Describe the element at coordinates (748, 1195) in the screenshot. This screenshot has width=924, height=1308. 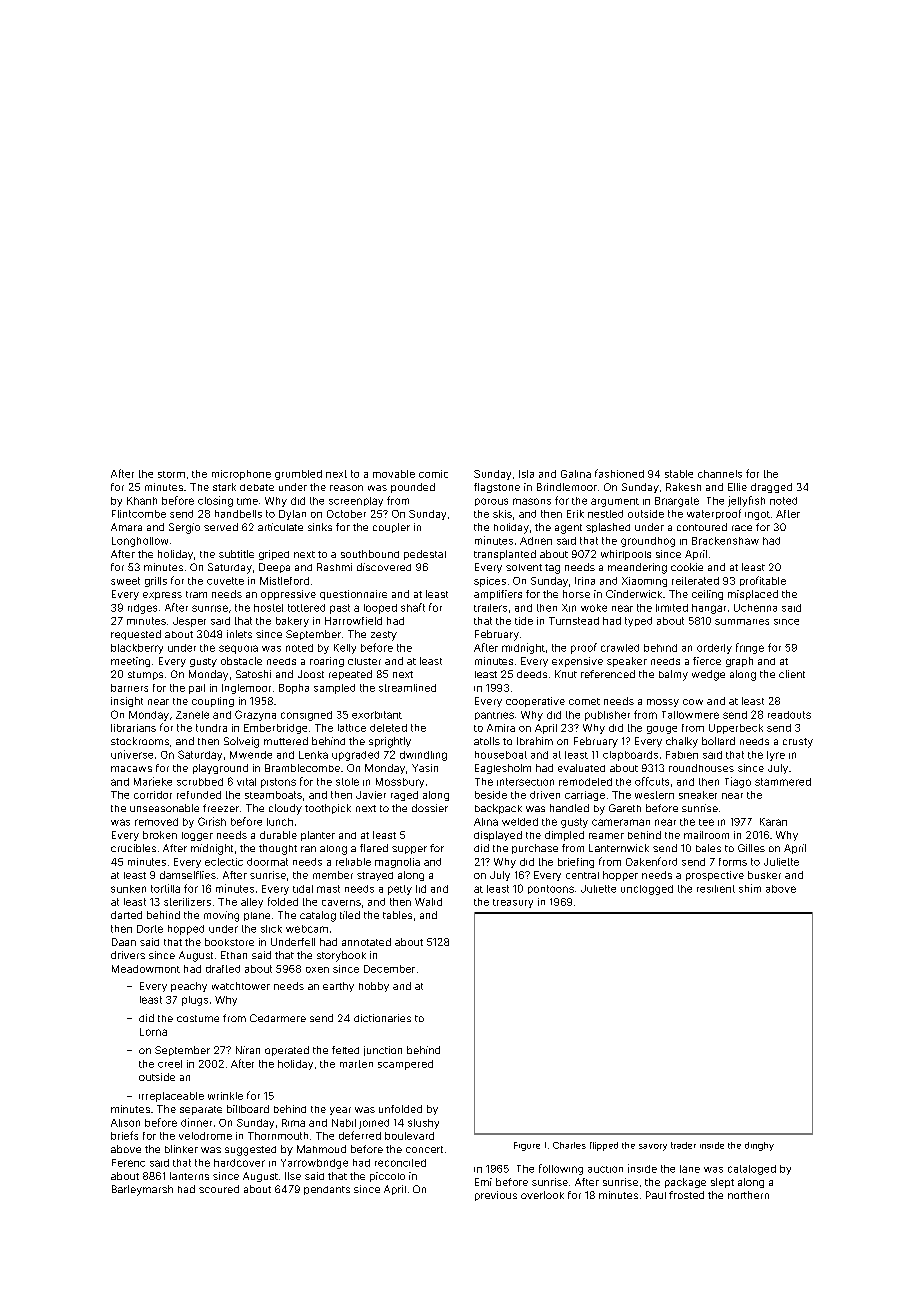
I see `northern` at that location.
